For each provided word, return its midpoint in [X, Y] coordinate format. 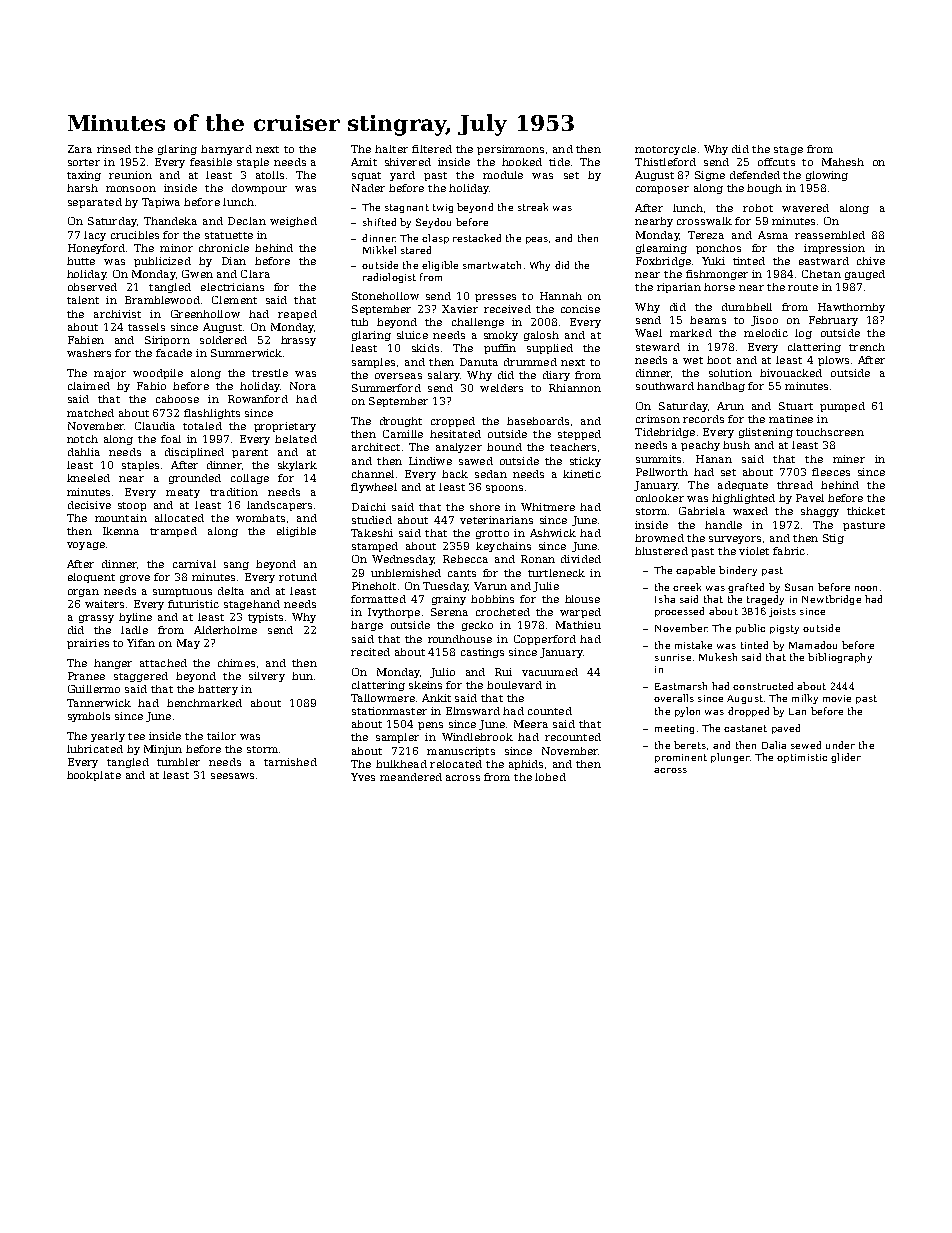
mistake [693, 645]
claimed [89, 386]
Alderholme [225, 630]
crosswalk [704, 221]
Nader [368, 188]
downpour [259, 189]
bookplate [94, 776]
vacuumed [550, 672]
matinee [791, 419]
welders [501, 388]
